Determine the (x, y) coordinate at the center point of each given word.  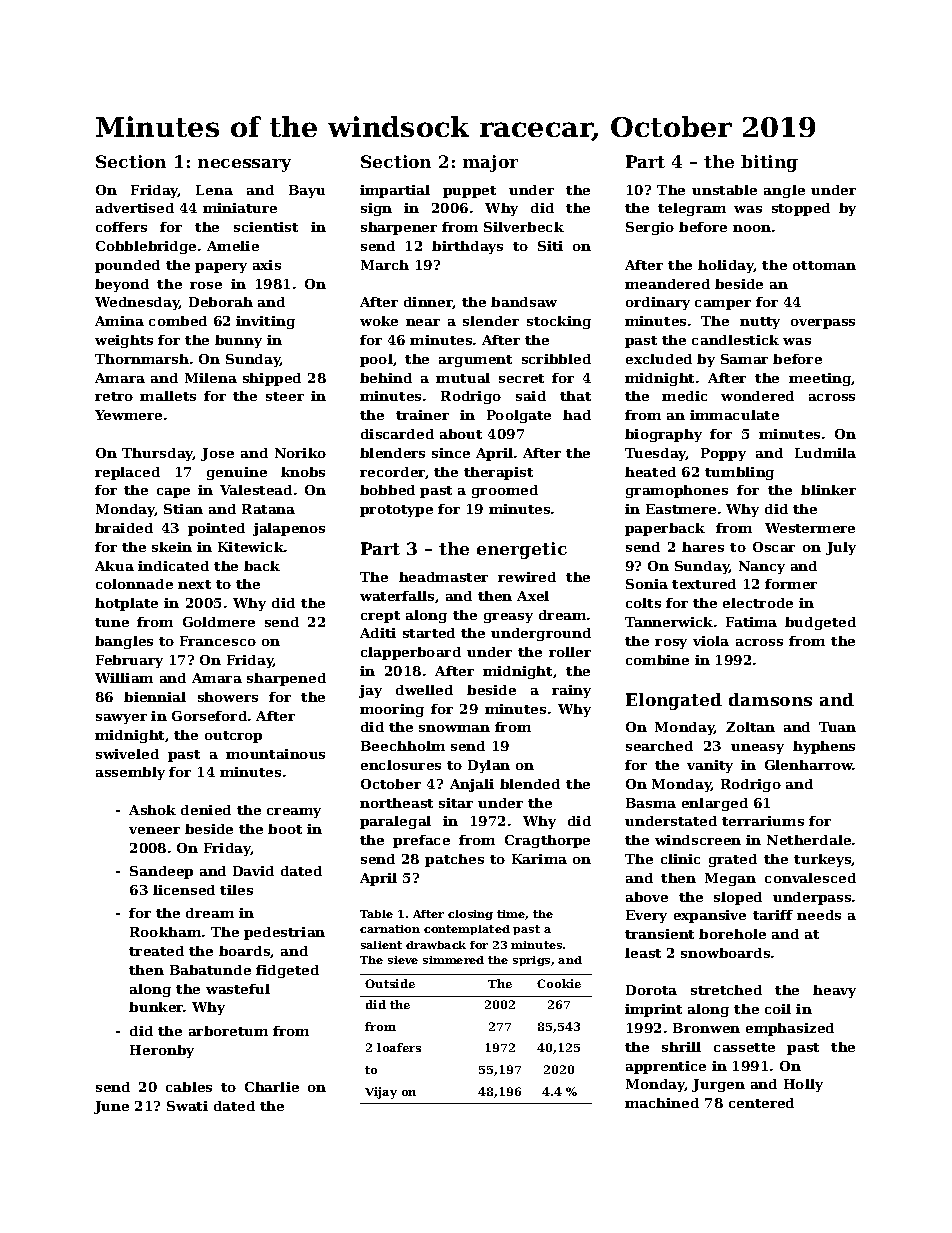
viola (711, 641)
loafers (399, 1047)
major (490, 163)
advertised (135, 208)
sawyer (121, 719)
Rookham (165, 932)
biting (769, 163)
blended (530, 784)
